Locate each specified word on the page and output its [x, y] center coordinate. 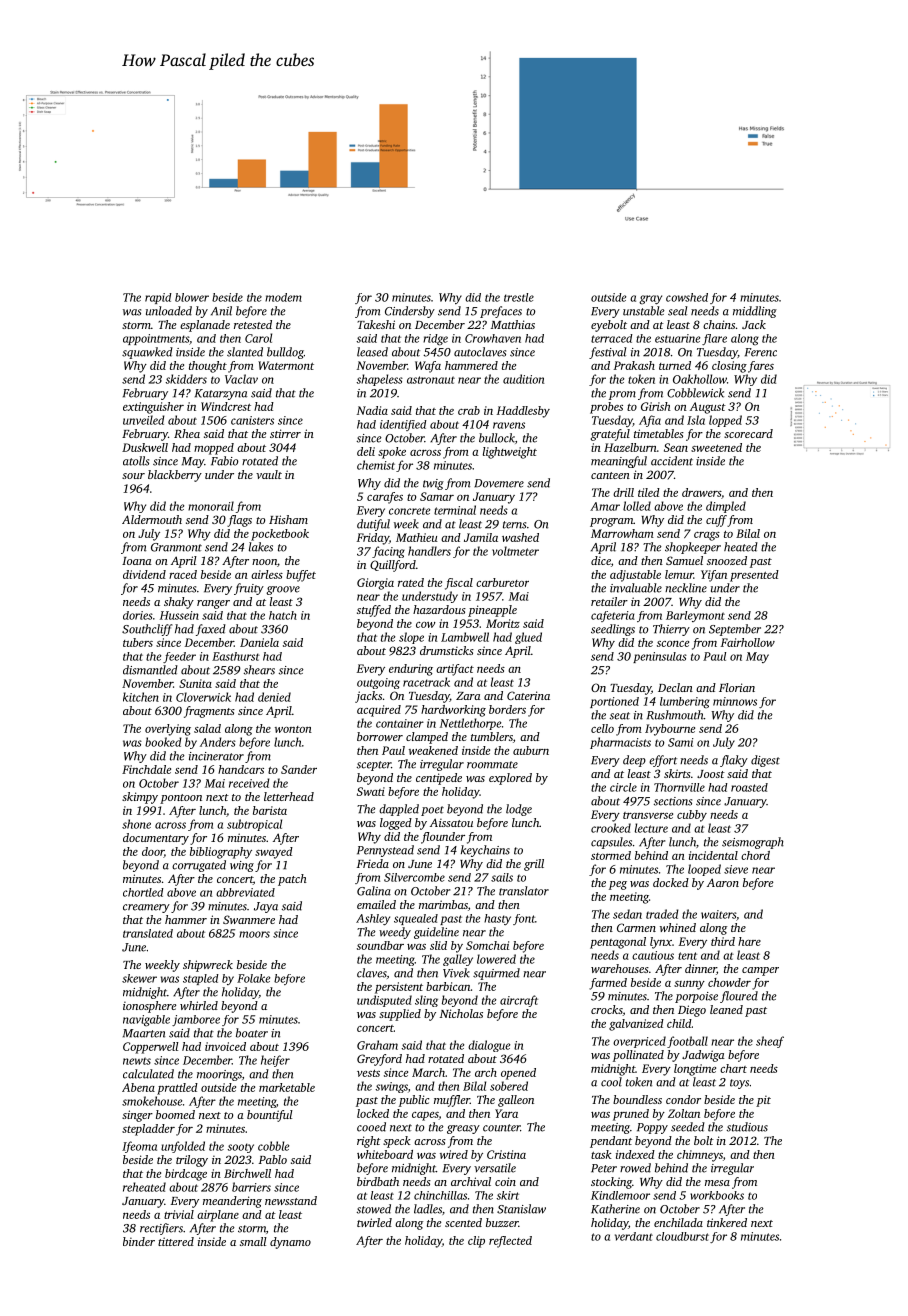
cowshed [687, 297]
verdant [634, 1236]
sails [502, 877]
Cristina [506, 1154]
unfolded [183, 1147]
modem [283, 297]
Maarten [144, 1033]
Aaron [723, 882]
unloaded [169, 311]
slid [438, 945]
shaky [179, 603]
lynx [661, 943]
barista [270, 810]
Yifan [714, 576]
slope [411, 638]
